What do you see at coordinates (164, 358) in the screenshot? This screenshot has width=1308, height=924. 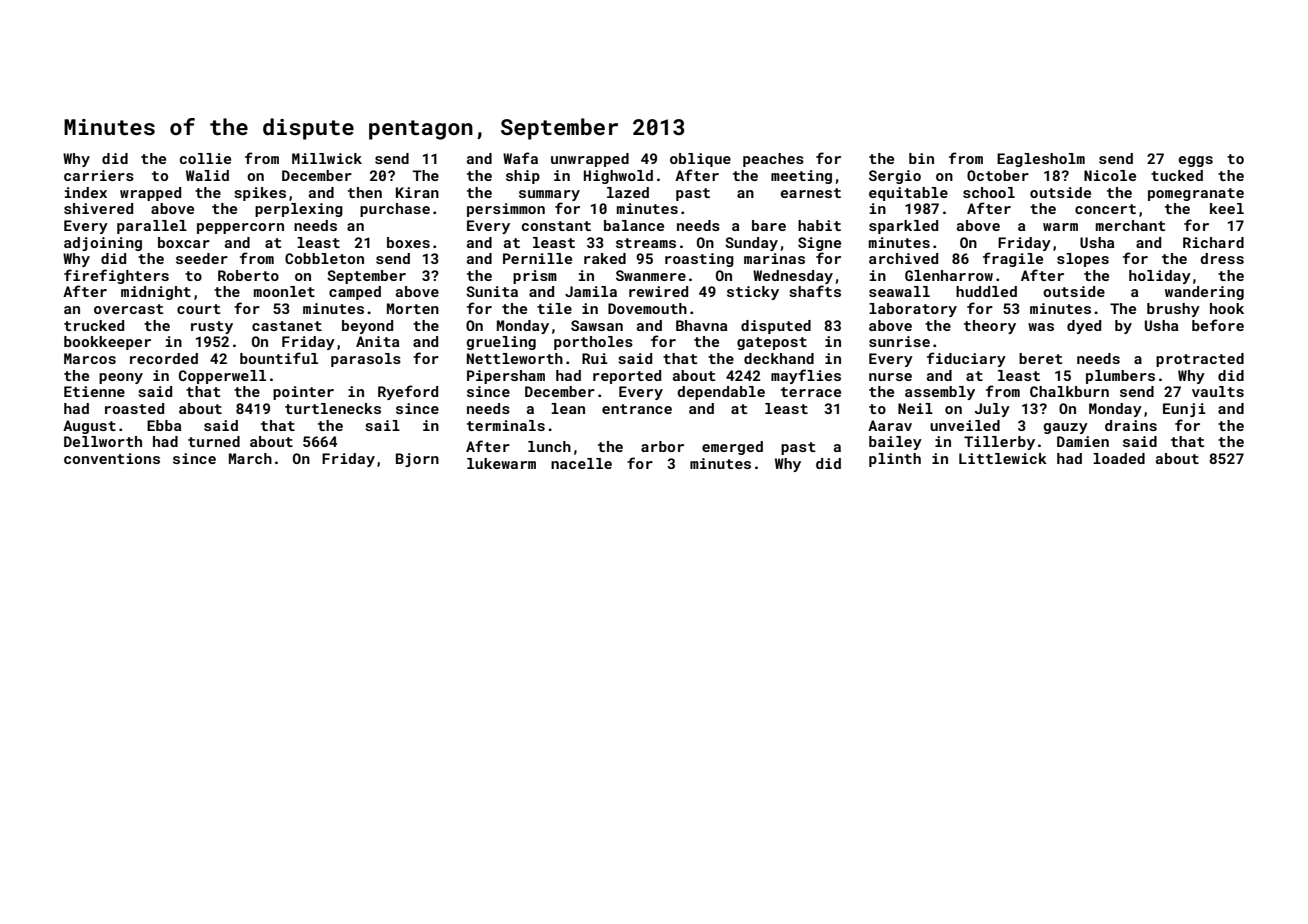 I see `recorded` at bounding box center [164, 358].
